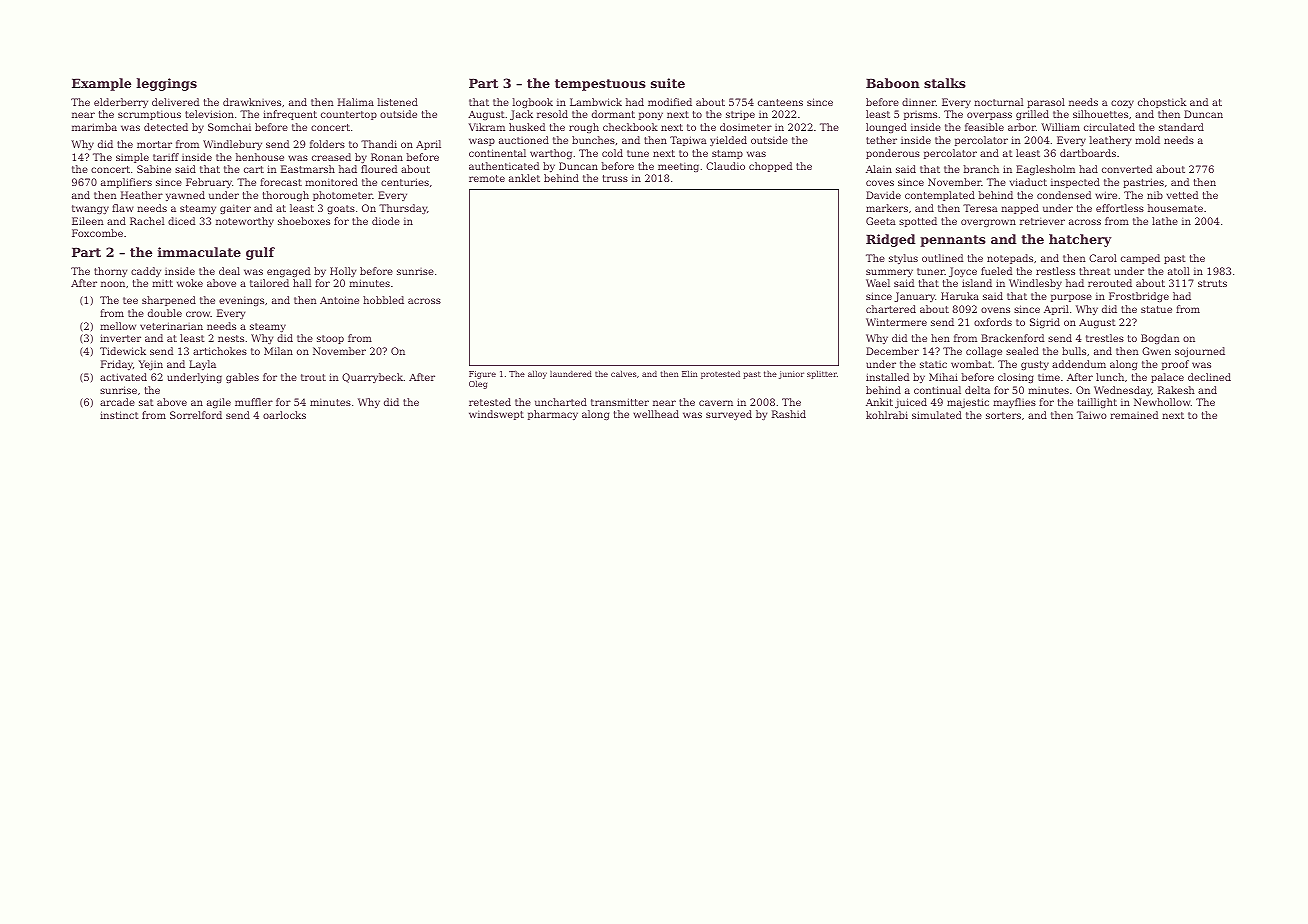  I want to click on instinct, so click(119, 415).
